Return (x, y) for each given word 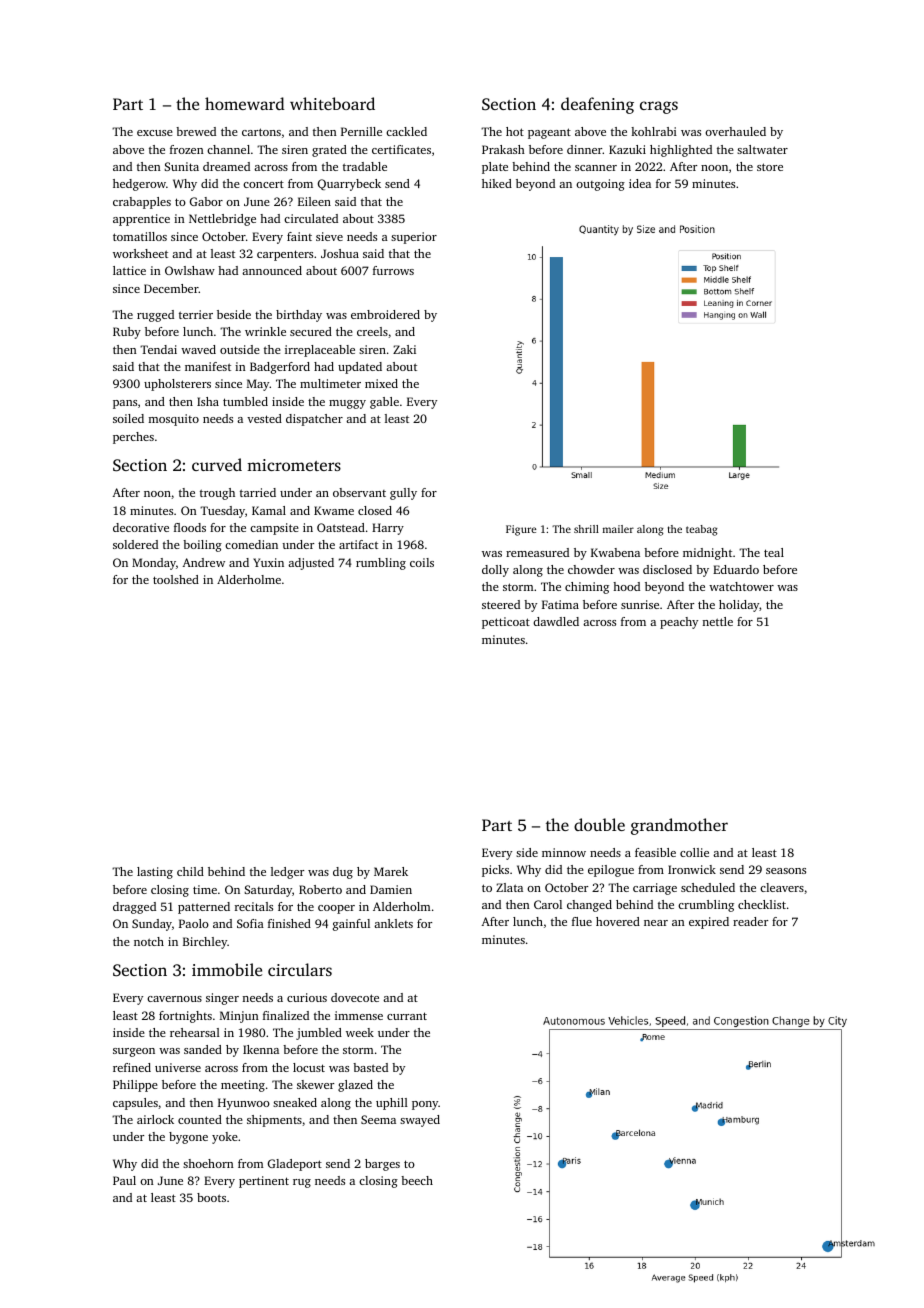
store (770, 167)
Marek (391, 871)
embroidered (385, 314)
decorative (141, 527)
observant (359, 492)
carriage (655, 889)
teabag (702, 530)
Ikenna (261, 1049)
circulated (311, 218)
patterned (204, 908)
